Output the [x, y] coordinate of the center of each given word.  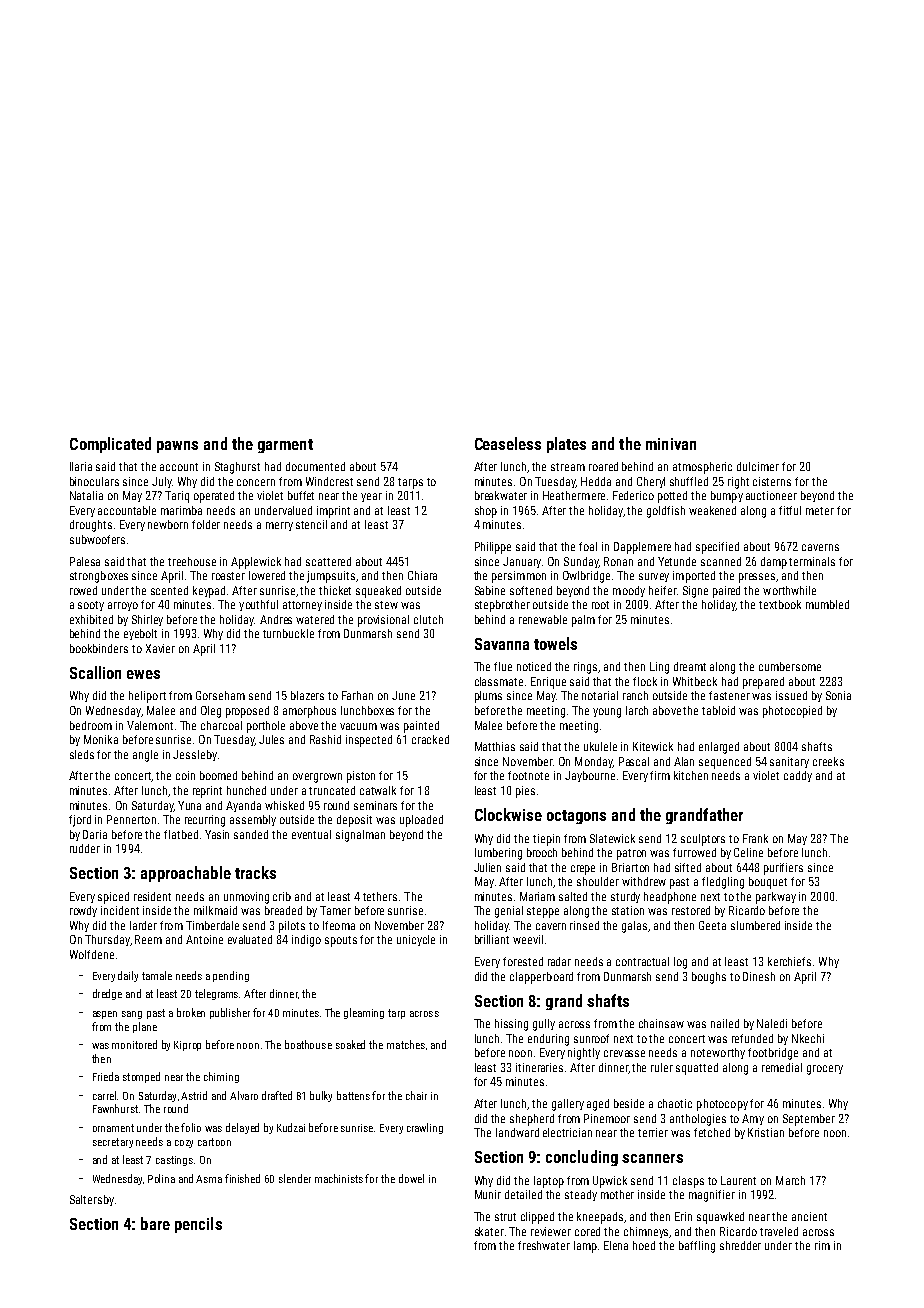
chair [416, 1095]
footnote [528, 775]
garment [285, 446]
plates [566, 445]
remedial [782, 1067]
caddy [798, 776]
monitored [134, 1044]
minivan [671, 444]
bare [155, 1223]
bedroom [91, 725]
